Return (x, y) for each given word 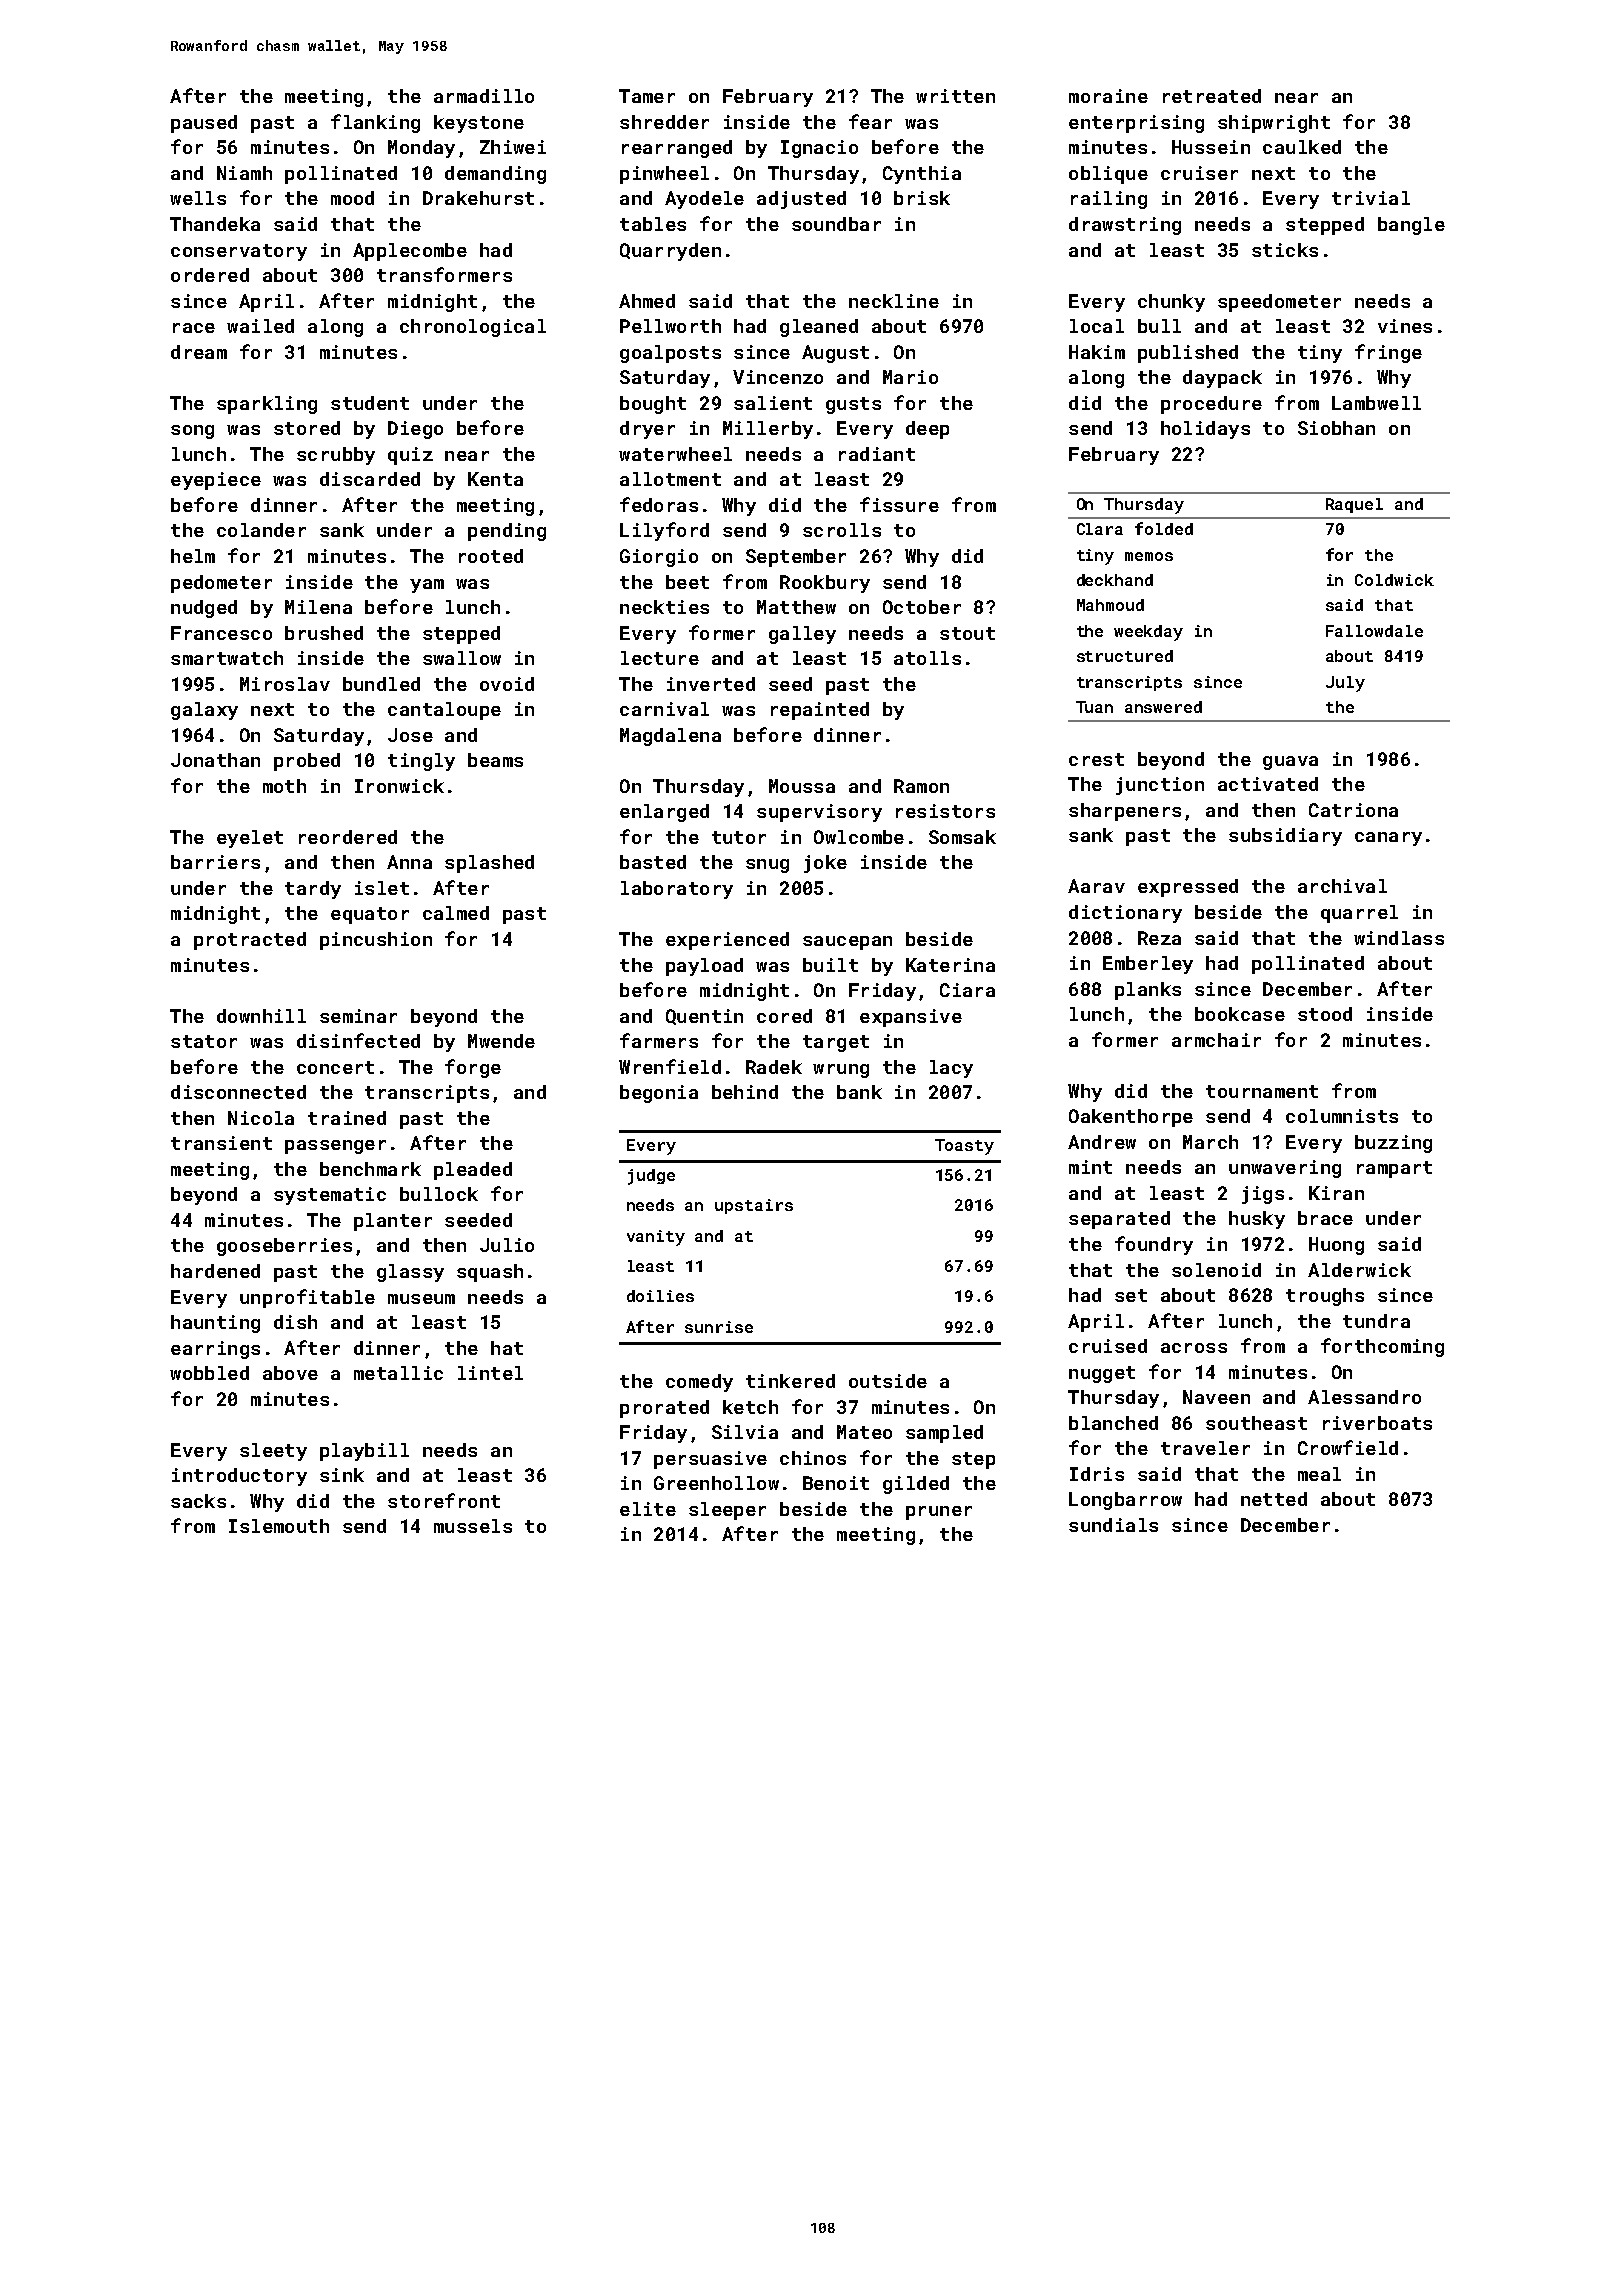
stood (1325, 1014)
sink (342, 1475)
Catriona (1353, 810)
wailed (260, 326)
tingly (421, 762)
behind (745, 1092)
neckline (894, 301)
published (1188, 354)
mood (352, 198)
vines (1405, 326)
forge (473, 1068)
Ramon (921, 786)
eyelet (250, 839)
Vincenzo (778, 377)
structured (1125, 656)
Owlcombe (859, 837)
